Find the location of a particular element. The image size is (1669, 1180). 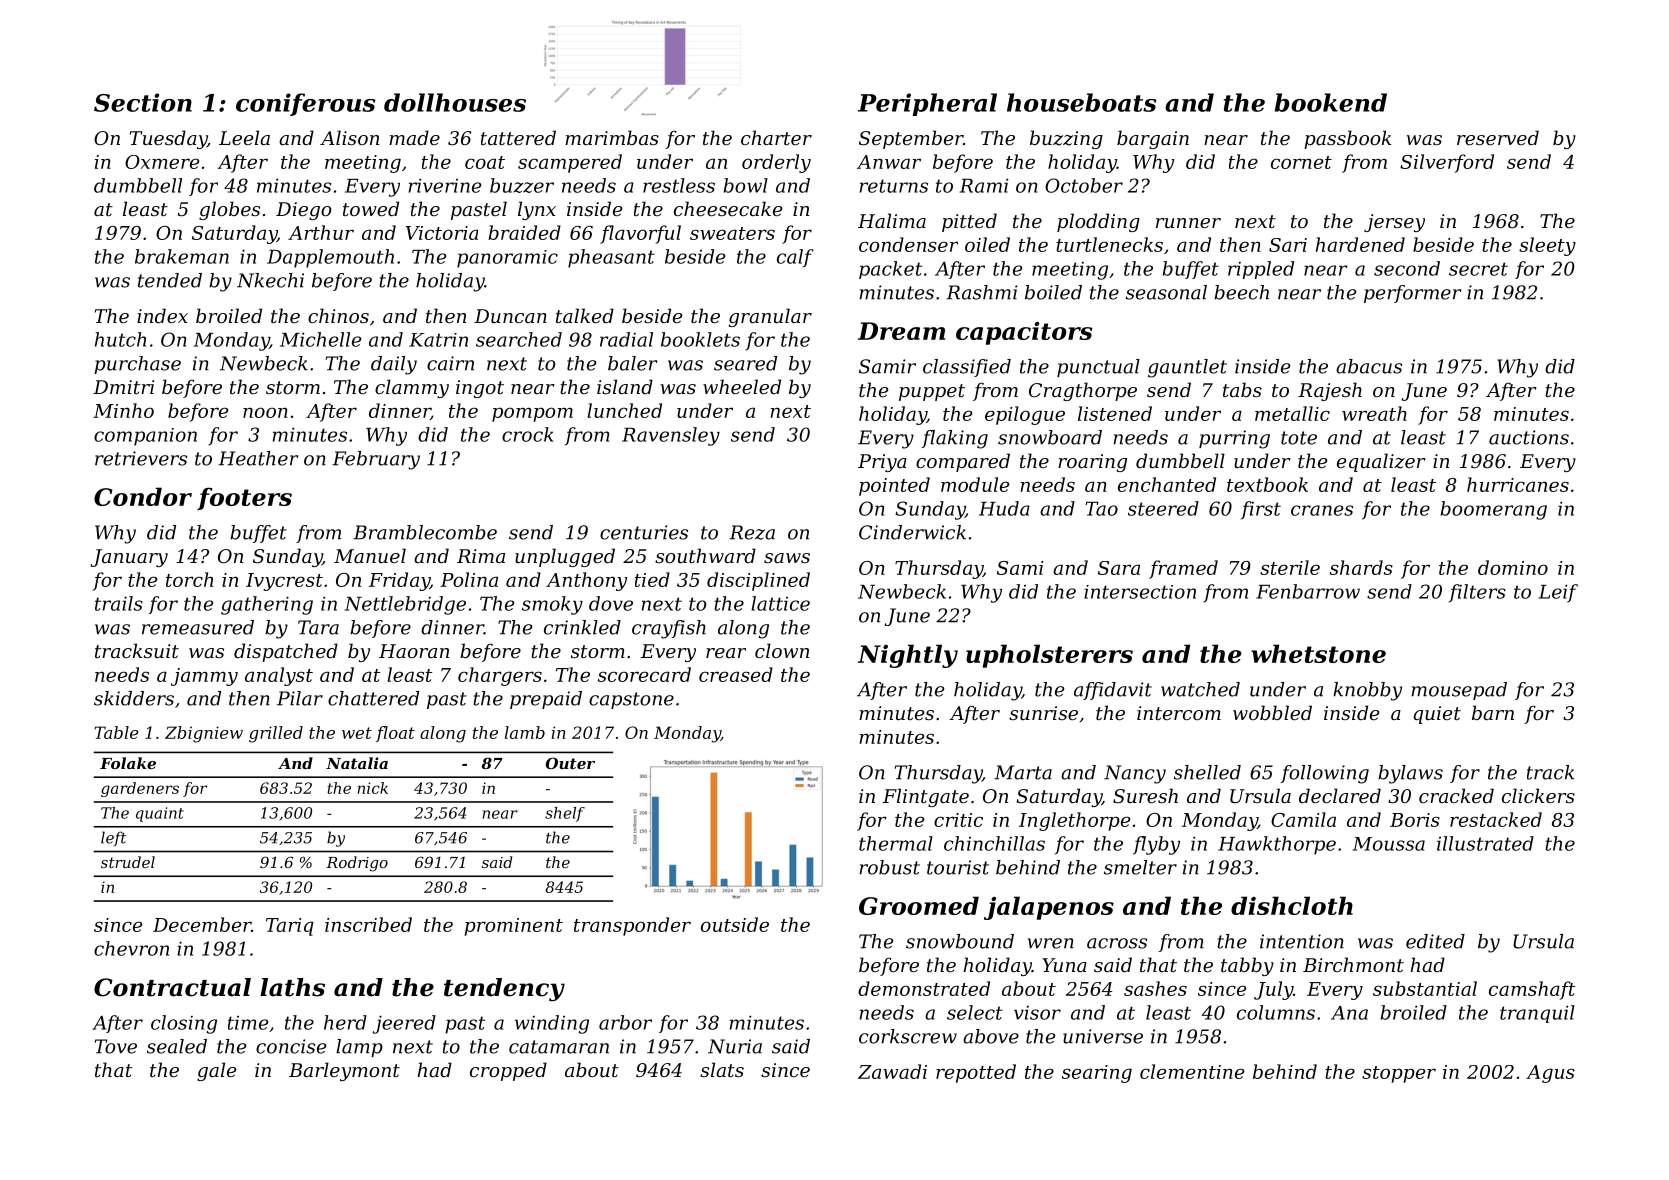

talked is located at coordinates (585, 315).
